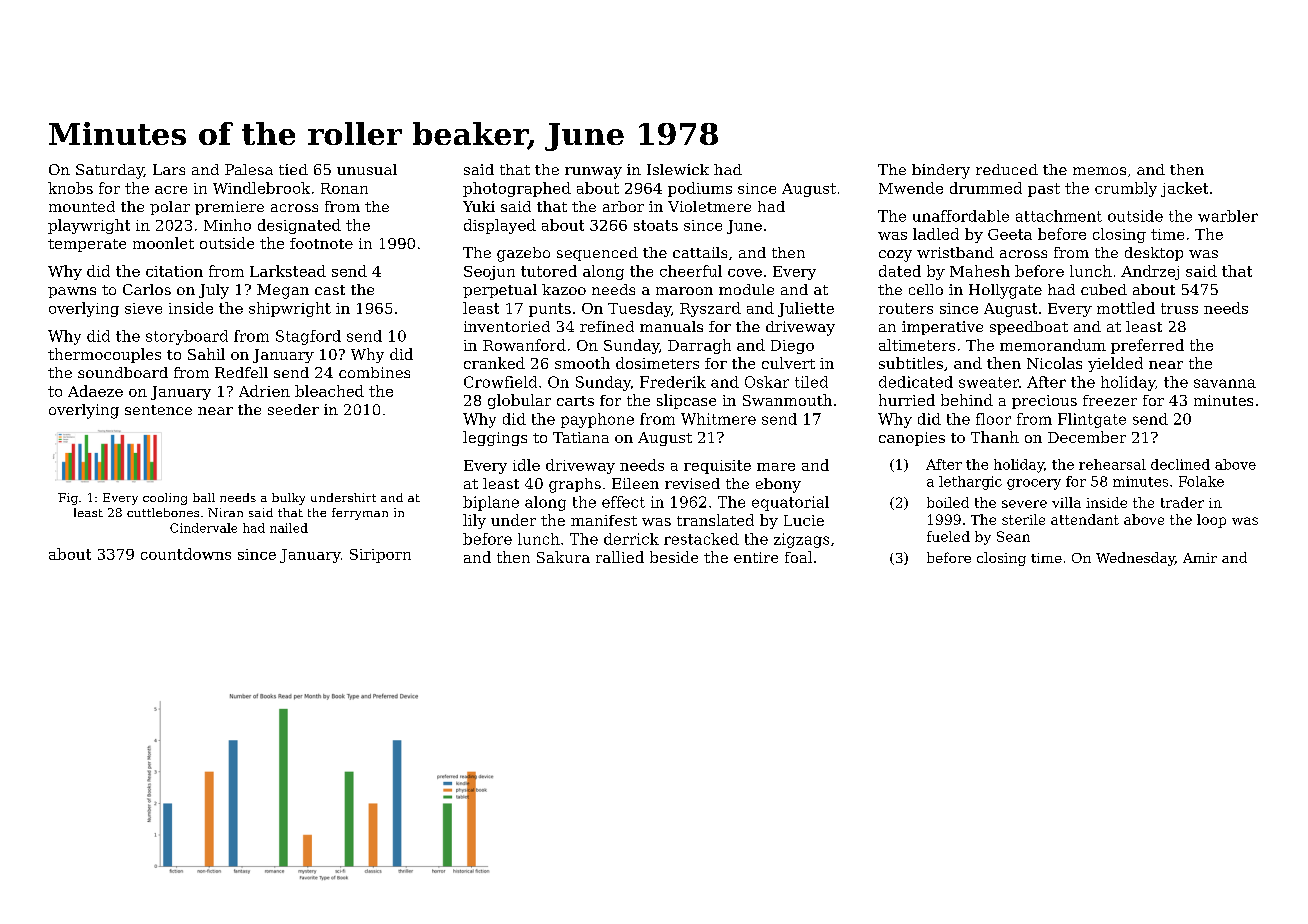 This page has height=924, width=1308. I want to click on entire, so click(756, 557).
